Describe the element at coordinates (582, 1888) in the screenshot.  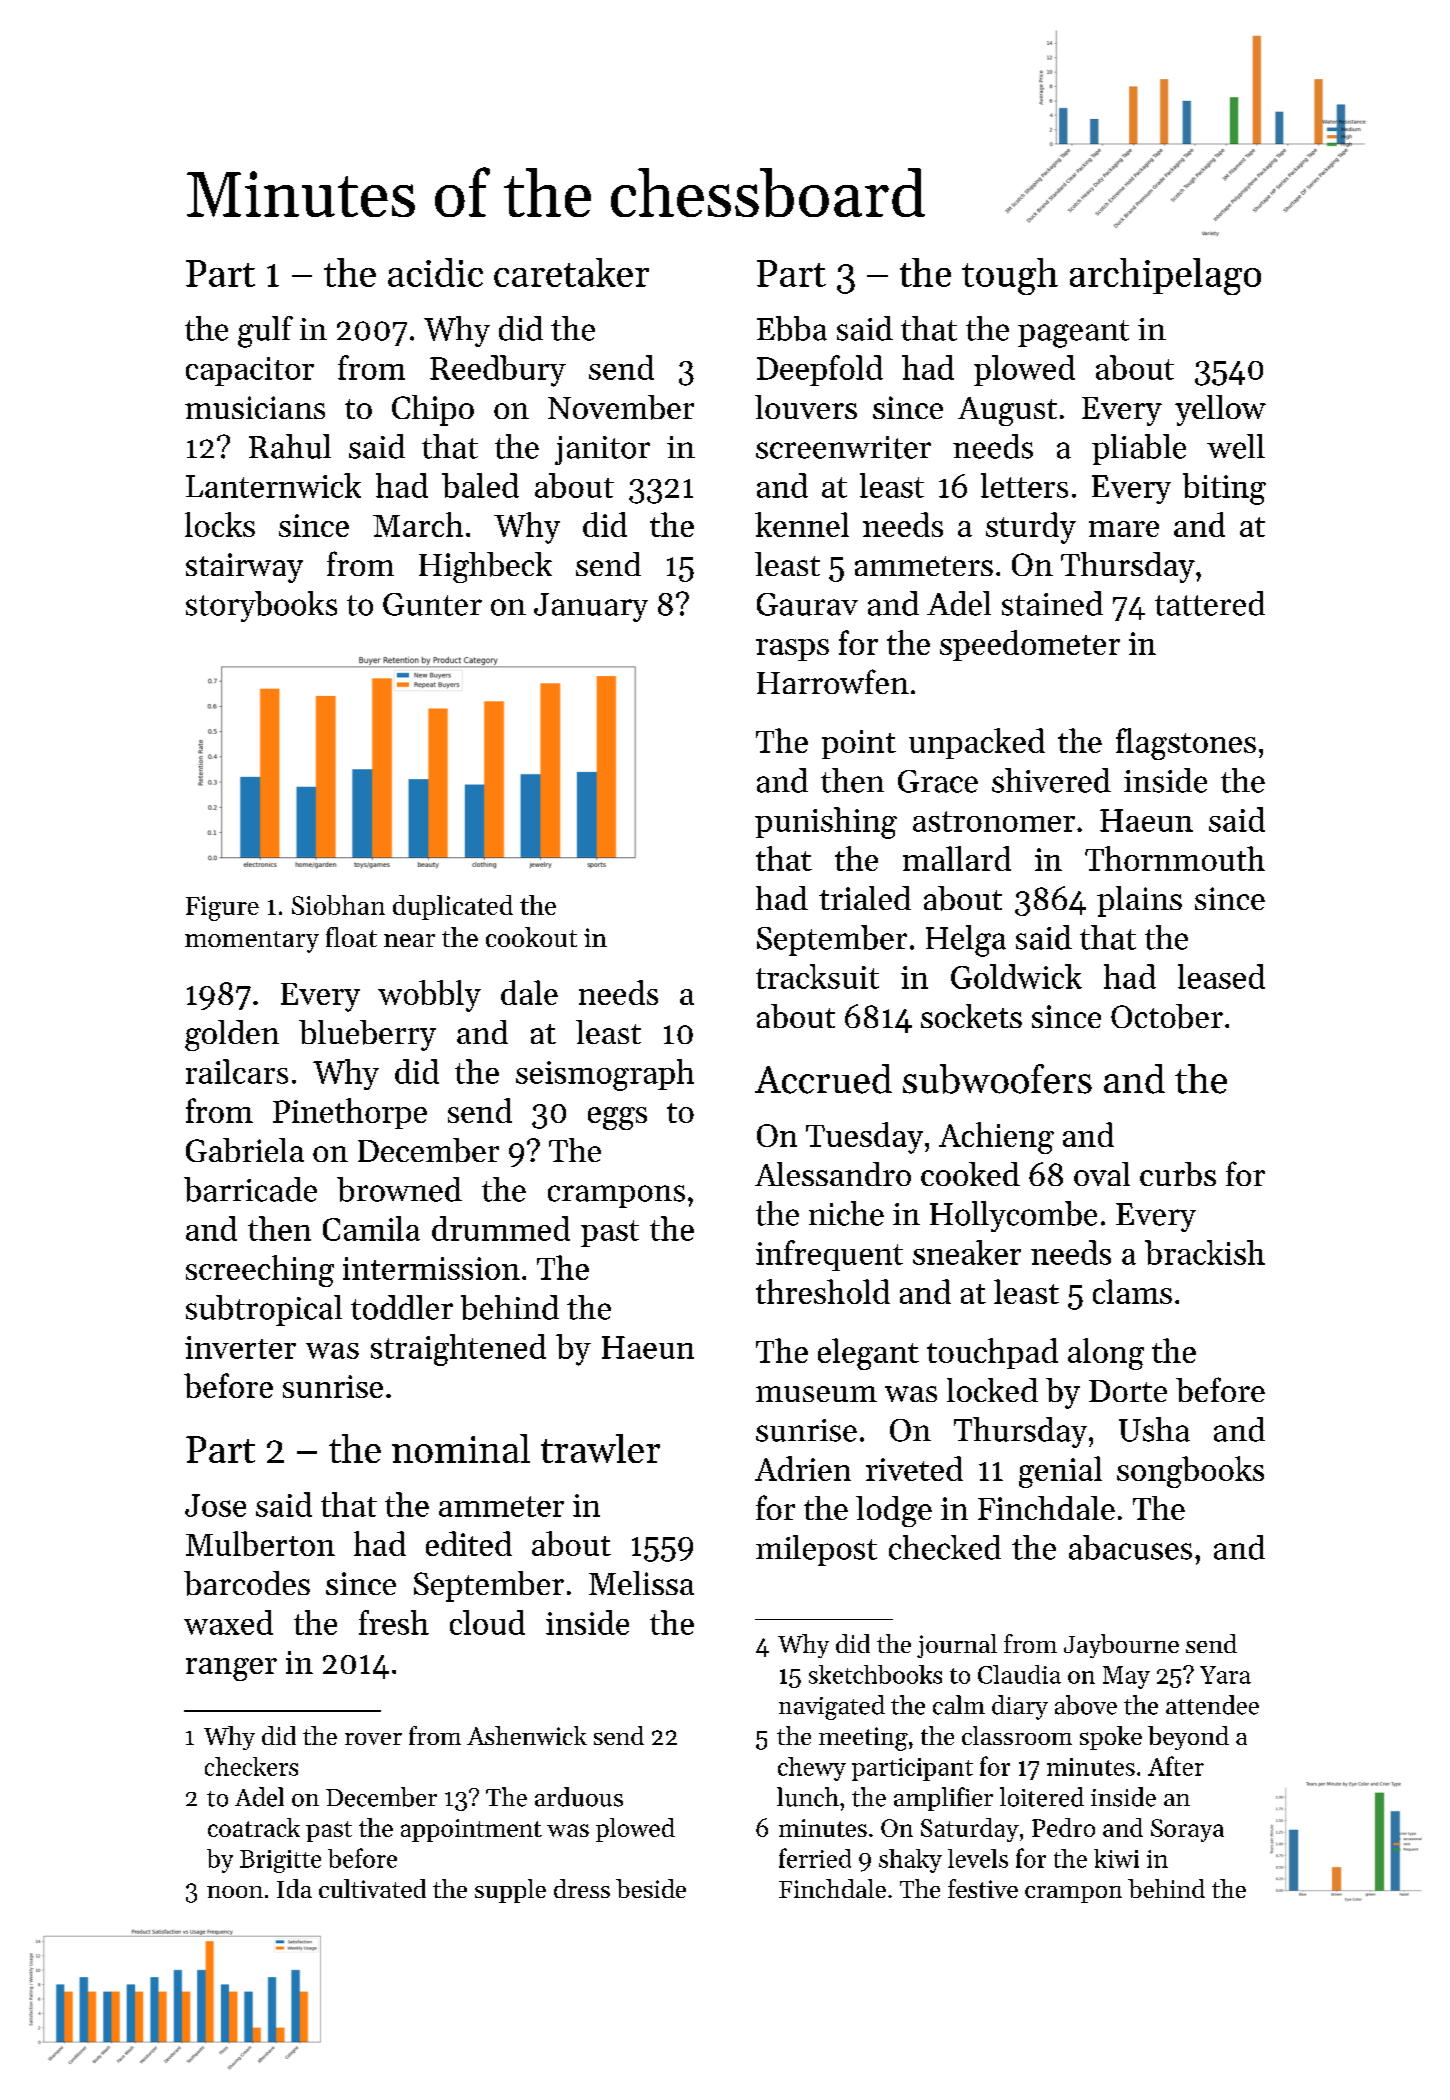
I see `dress` at that location.
